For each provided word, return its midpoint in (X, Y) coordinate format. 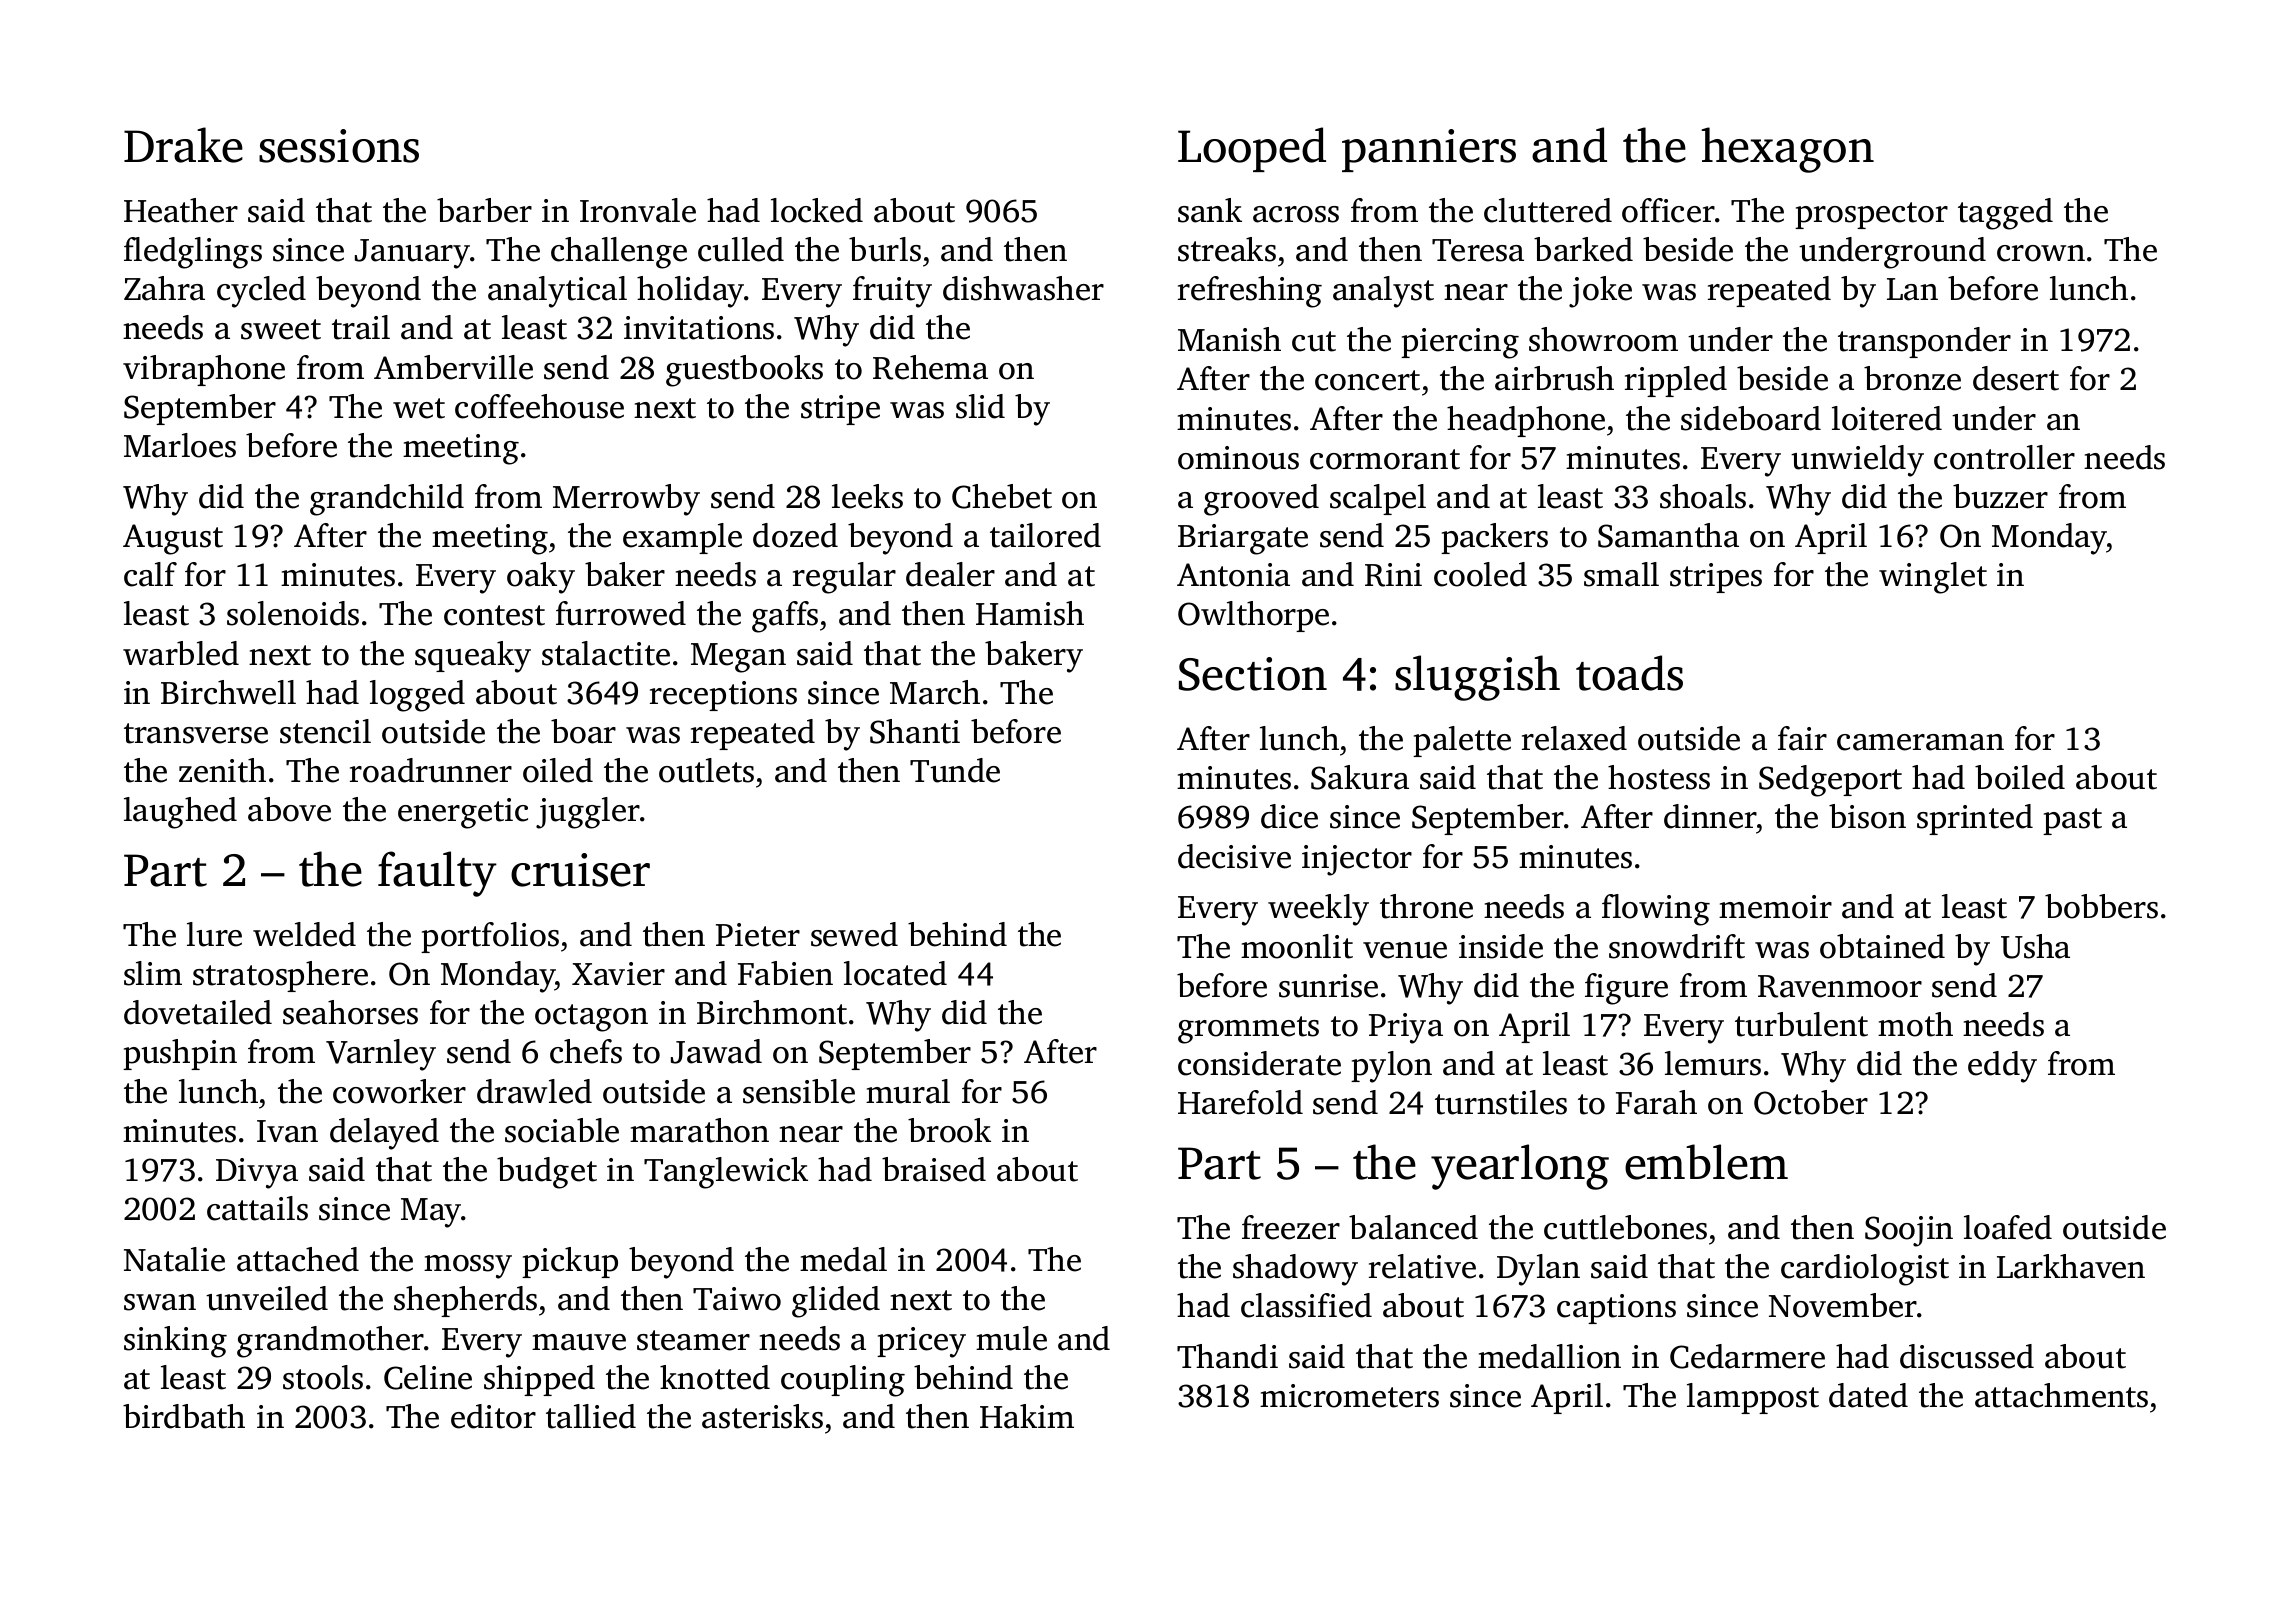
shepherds (465, 1301)
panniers (1429, 150)
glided (836, 1302)
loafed (2008, 1227)
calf (150, 574)
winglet (1933, 578)
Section (1253, 674)
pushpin (180, 1054)
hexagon (1787, 150)
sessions (339, 146)
